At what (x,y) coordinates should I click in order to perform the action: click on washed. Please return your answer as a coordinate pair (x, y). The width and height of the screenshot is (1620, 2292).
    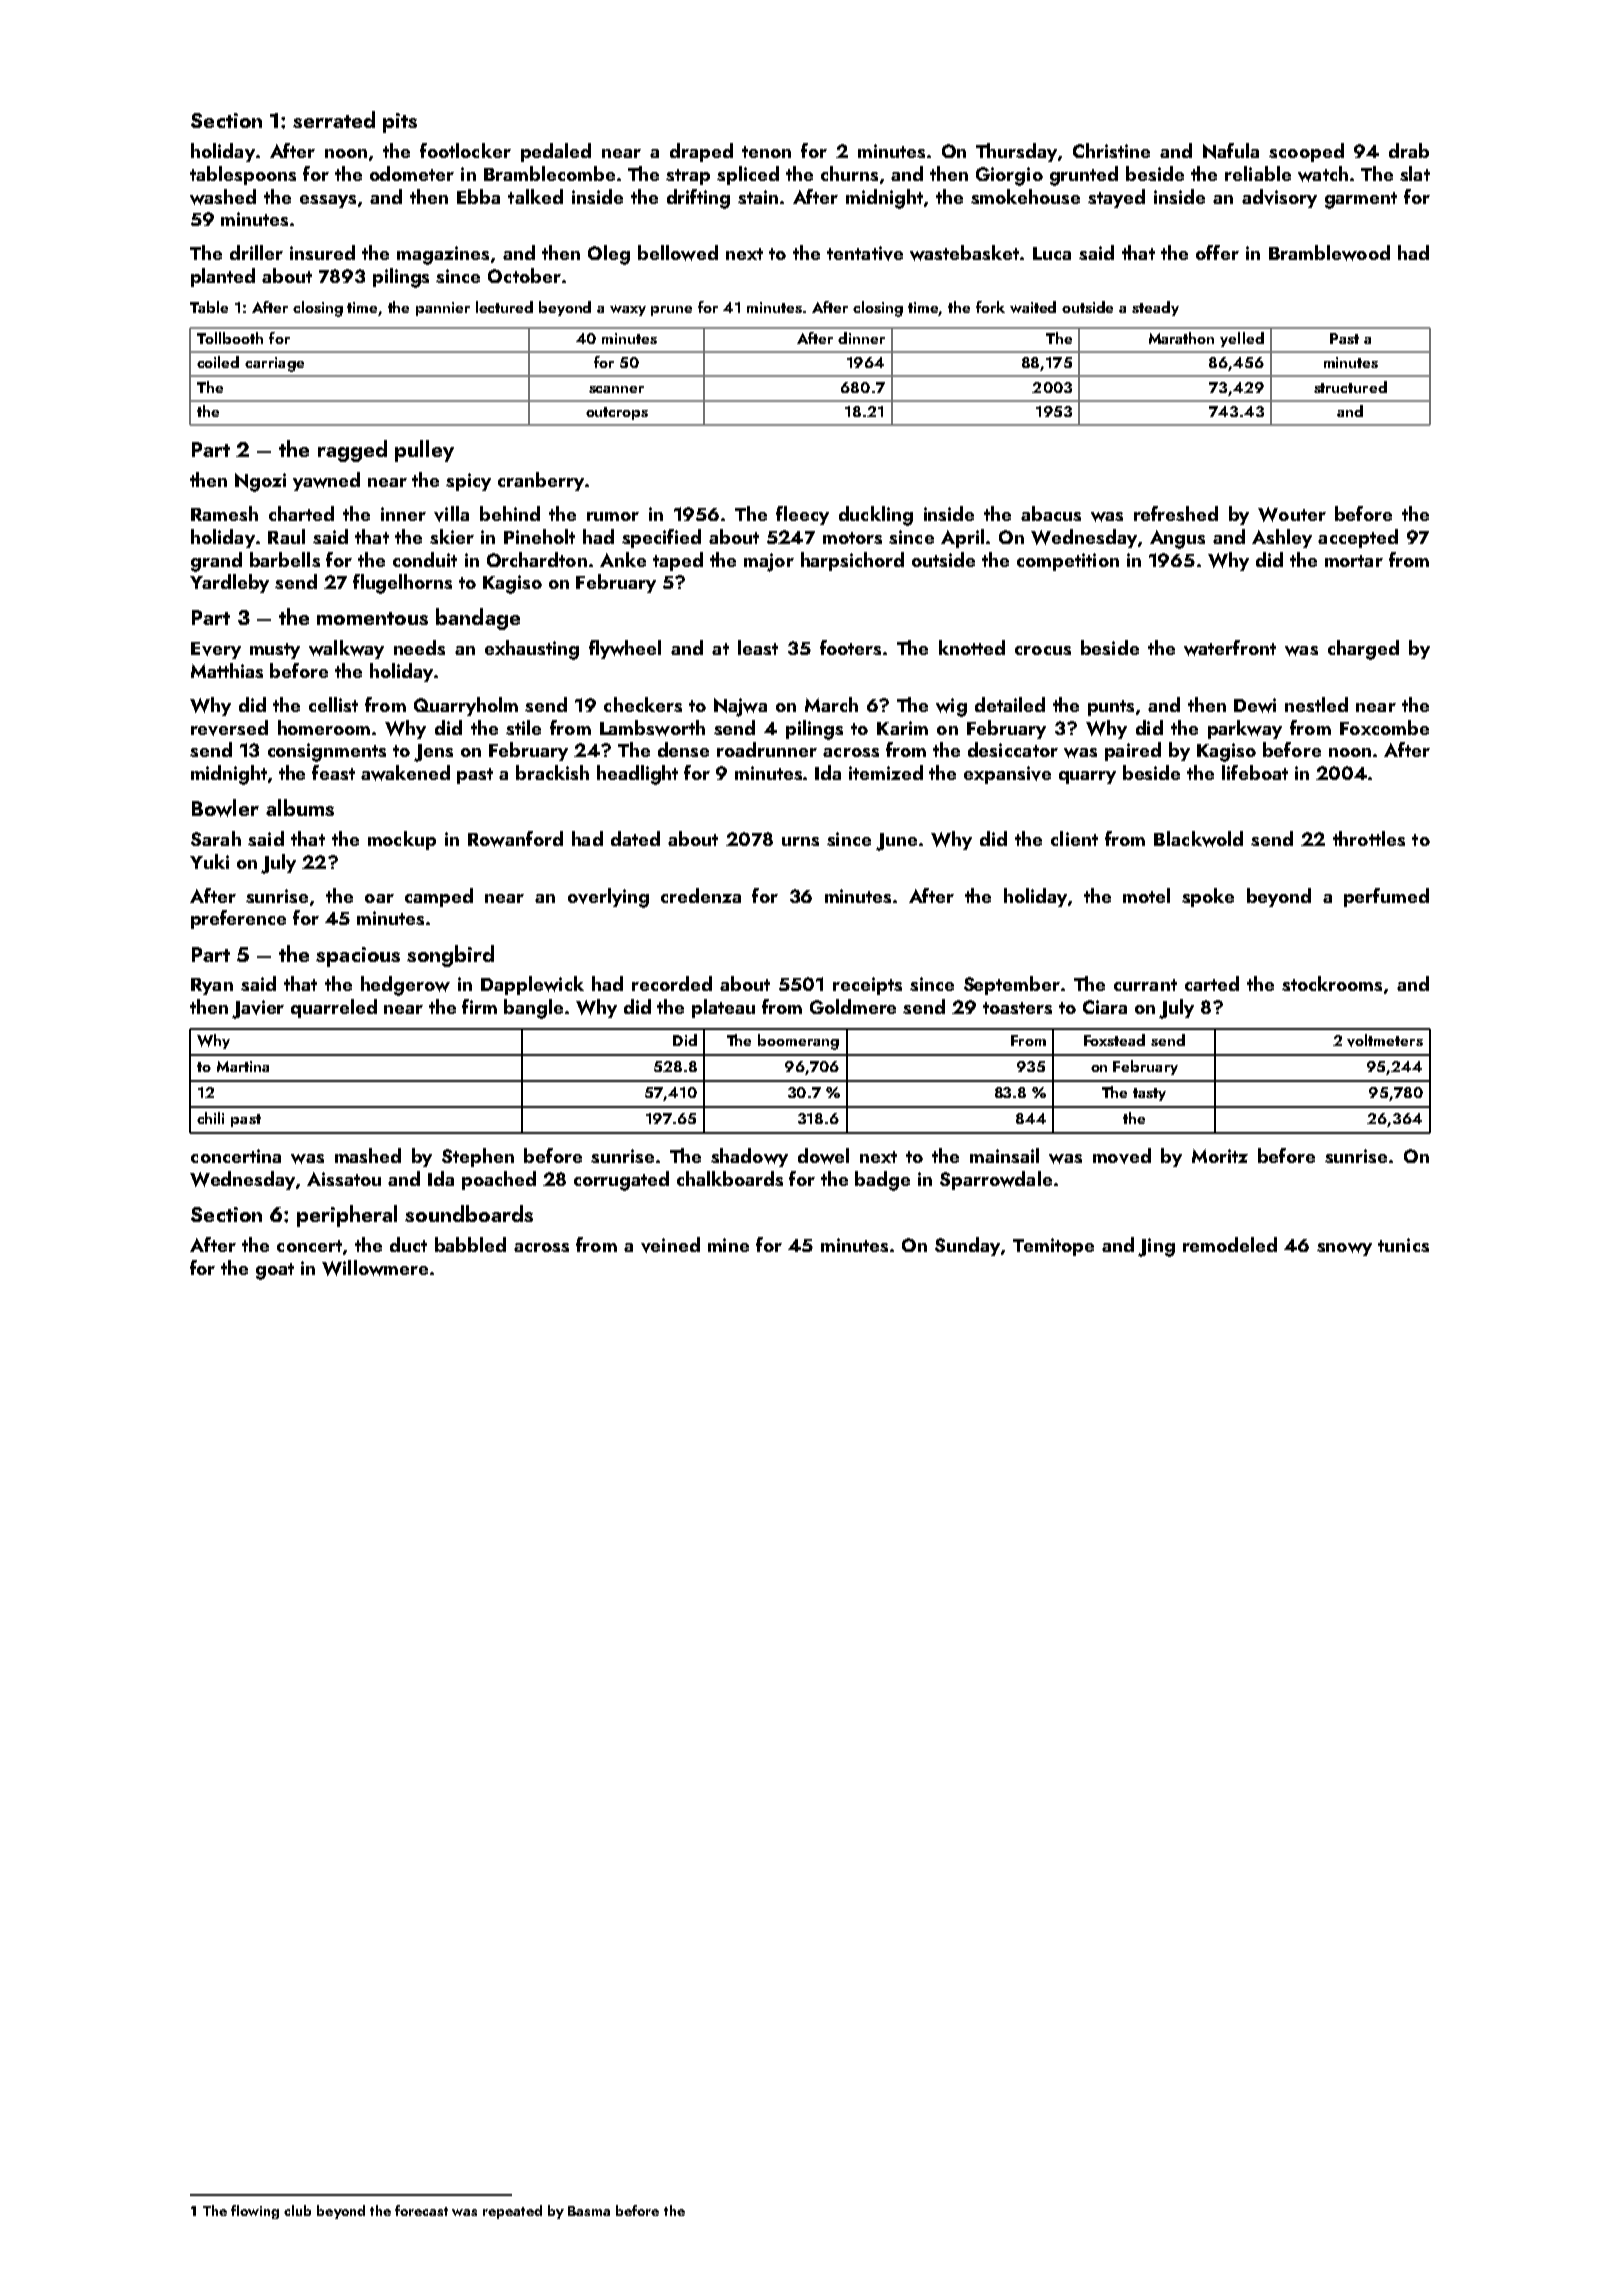
    Looking at the image, I should click on (223, 197).
